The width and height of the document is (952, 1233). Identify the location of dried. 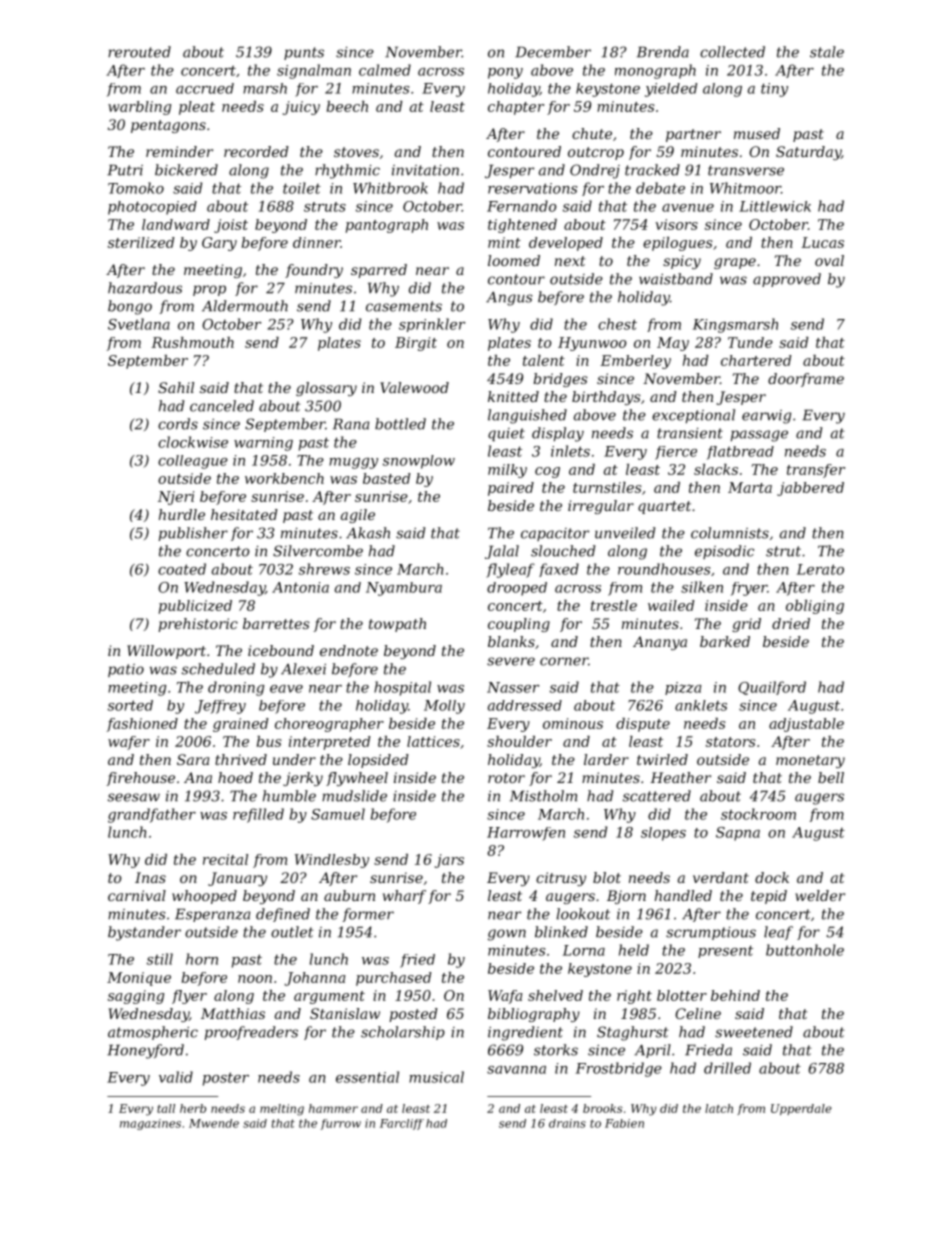
(791, 623).
